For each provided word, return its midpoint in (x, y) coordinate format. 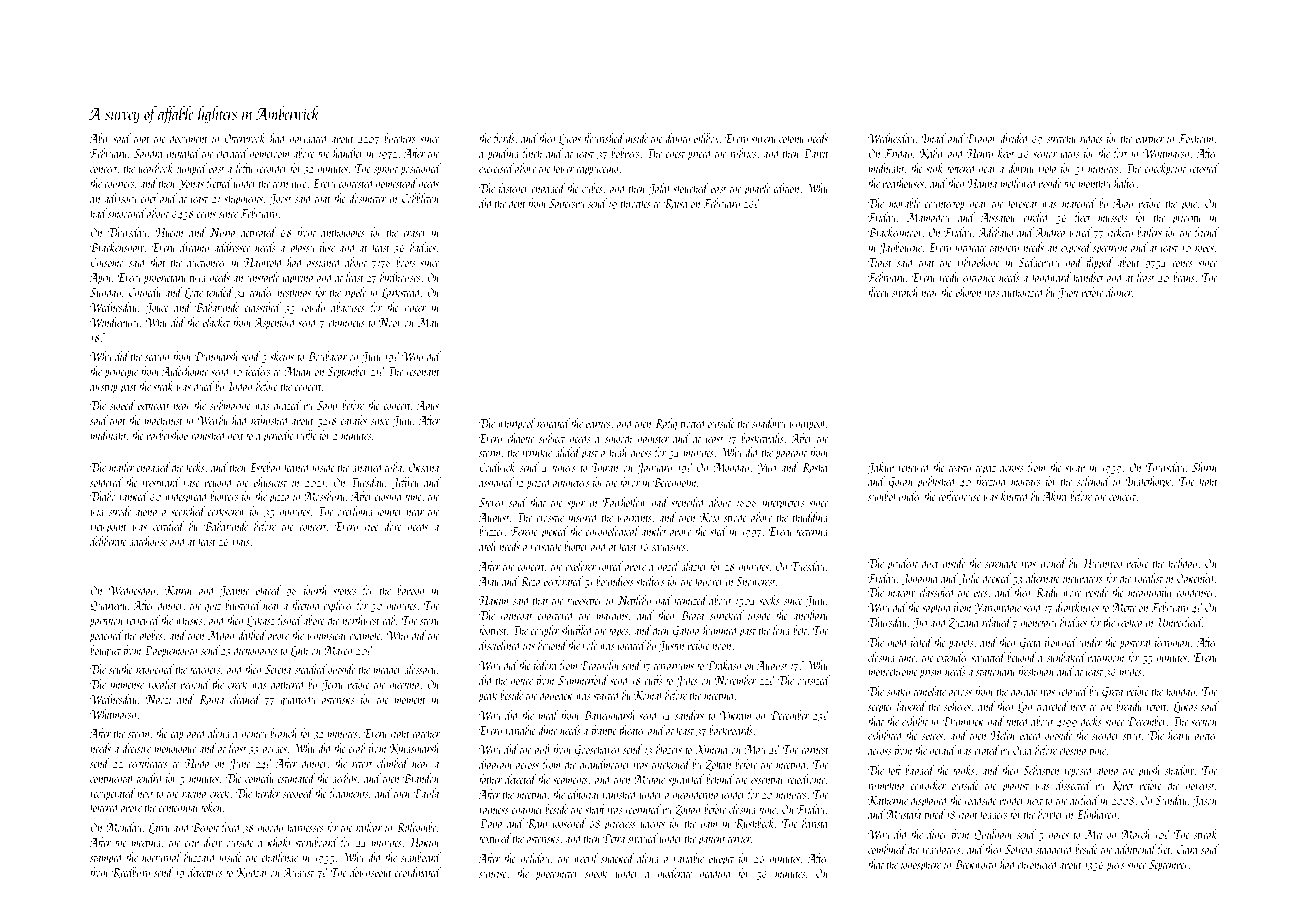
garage (1024, 694)
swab (1075, 467)
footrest (492, 631)
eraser (415, 234)
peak (487, 696)
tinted (1018, 721)
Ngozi (158, 701)
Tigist (880, 264)
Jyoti (1068, 294)
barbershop (167, 436)
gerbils (344, 779)
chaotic (520, 438)
